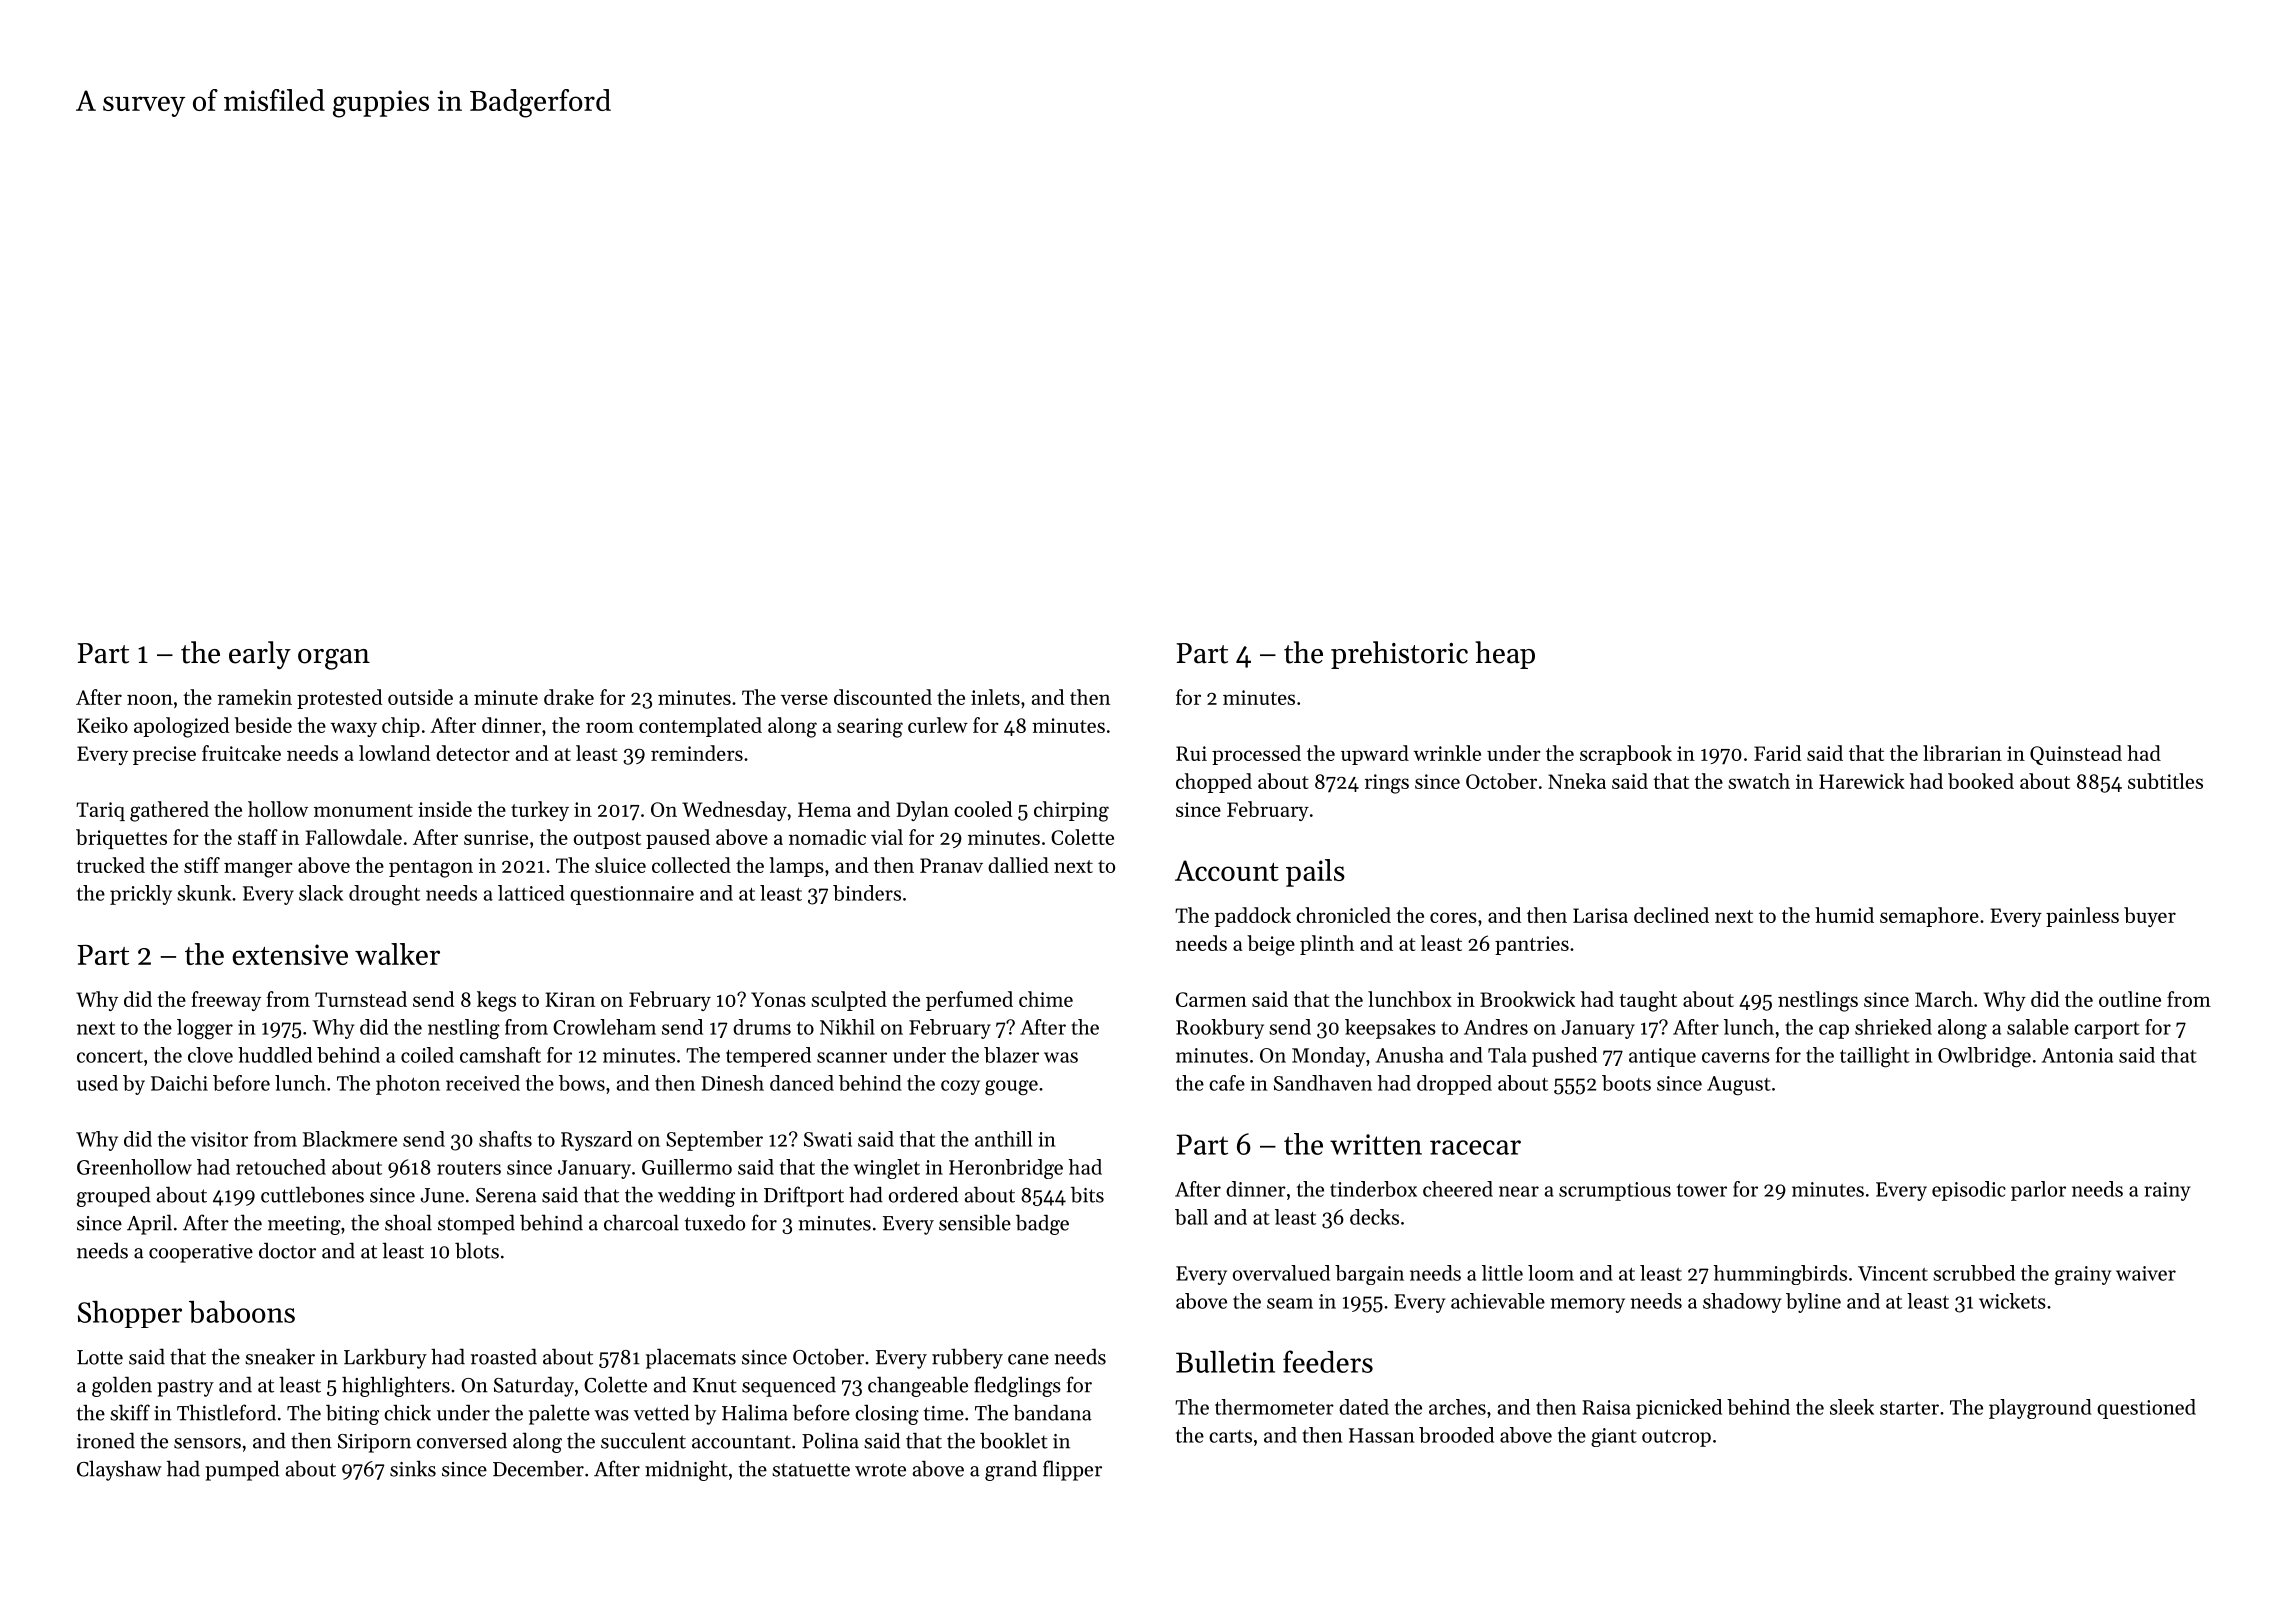  Describe the element at coordinates (1702, 1190) in the document. I see `tower` at that location.
